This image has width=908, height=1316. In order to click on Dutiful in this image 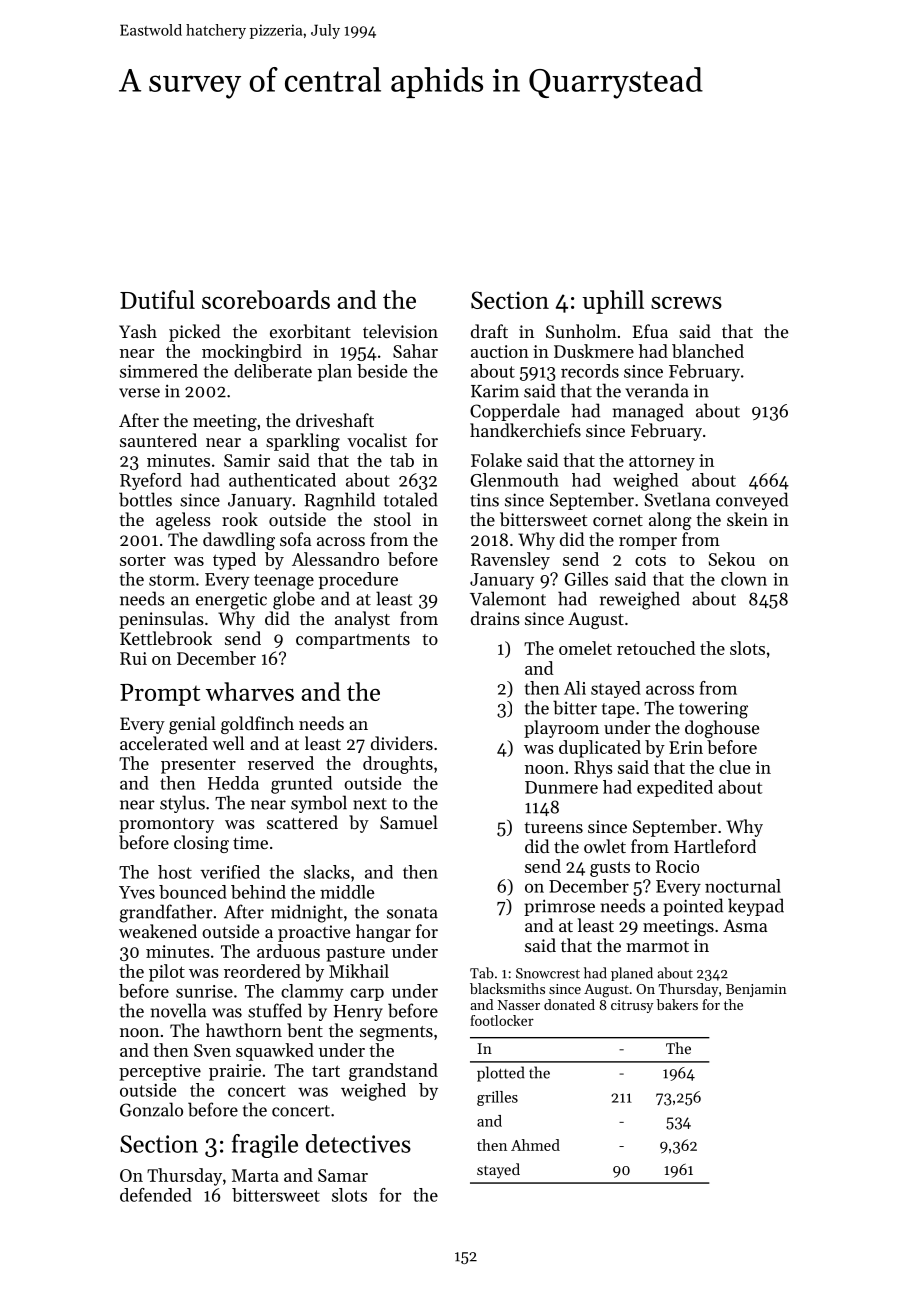, I will do `click(157, 299)`.
